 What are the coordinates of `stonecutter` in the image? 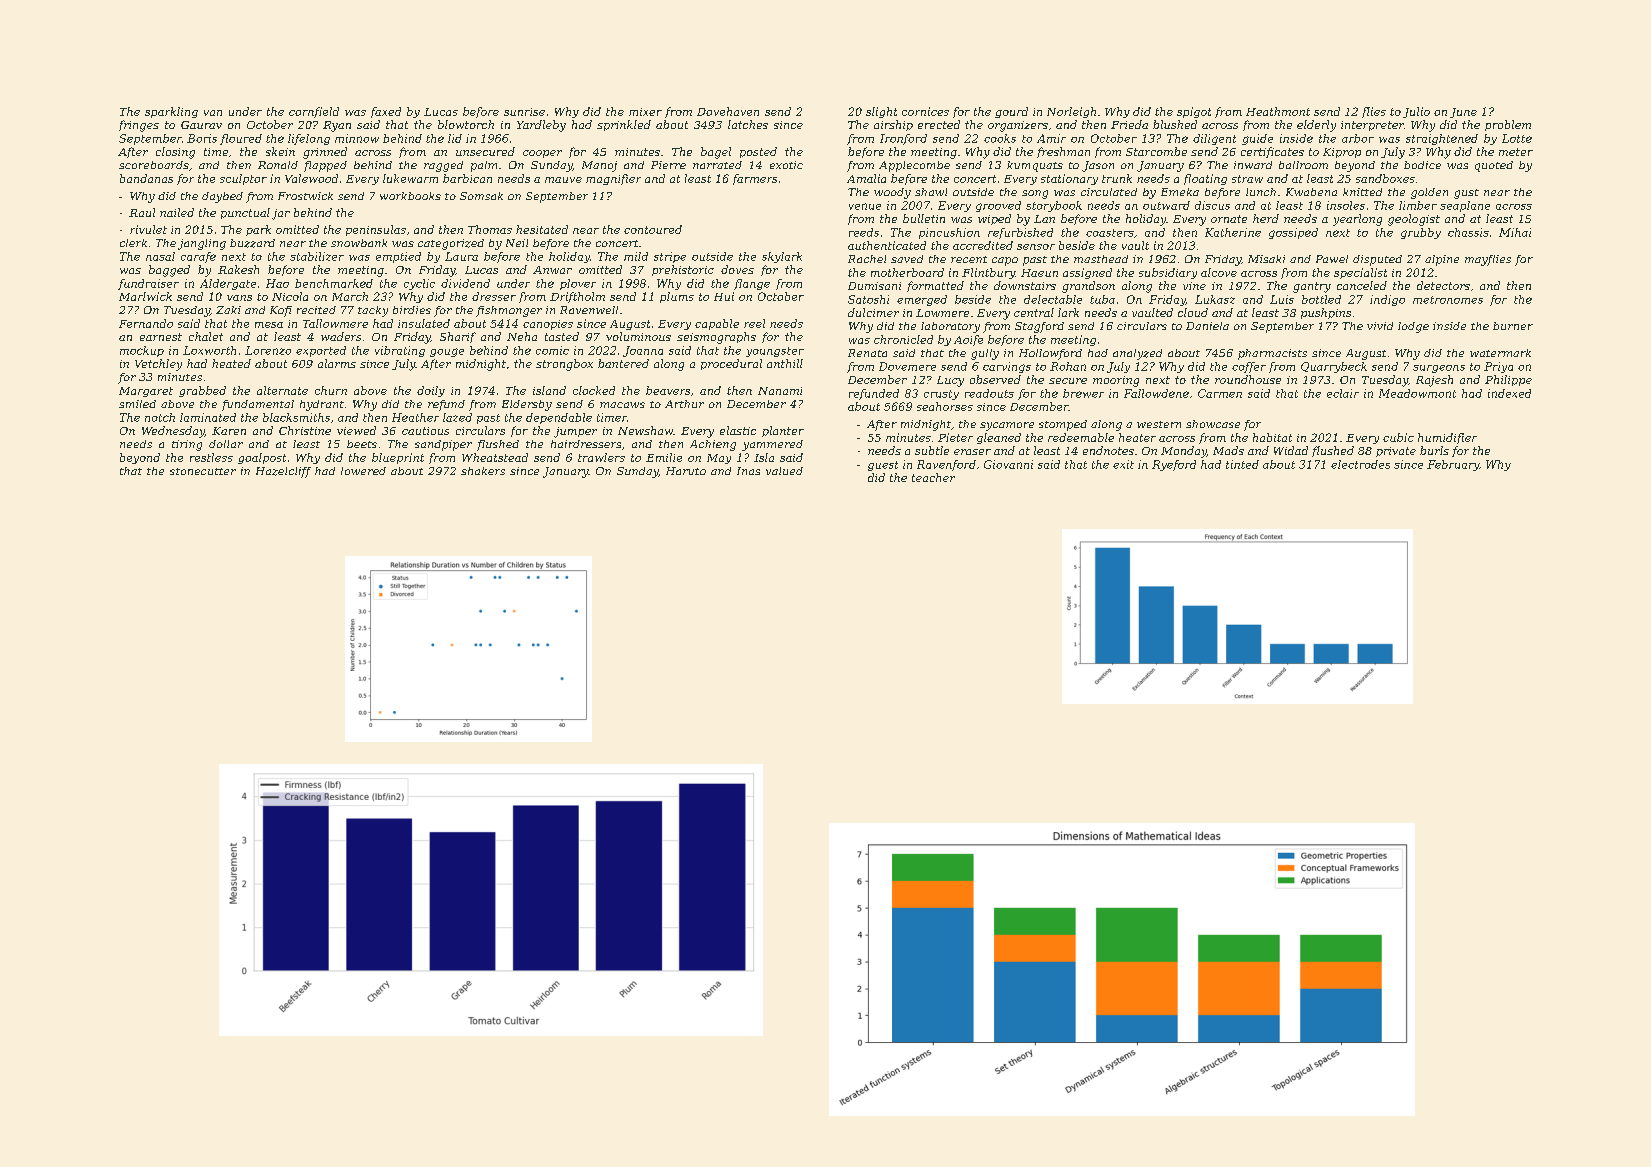 It's located at (203, 471).
